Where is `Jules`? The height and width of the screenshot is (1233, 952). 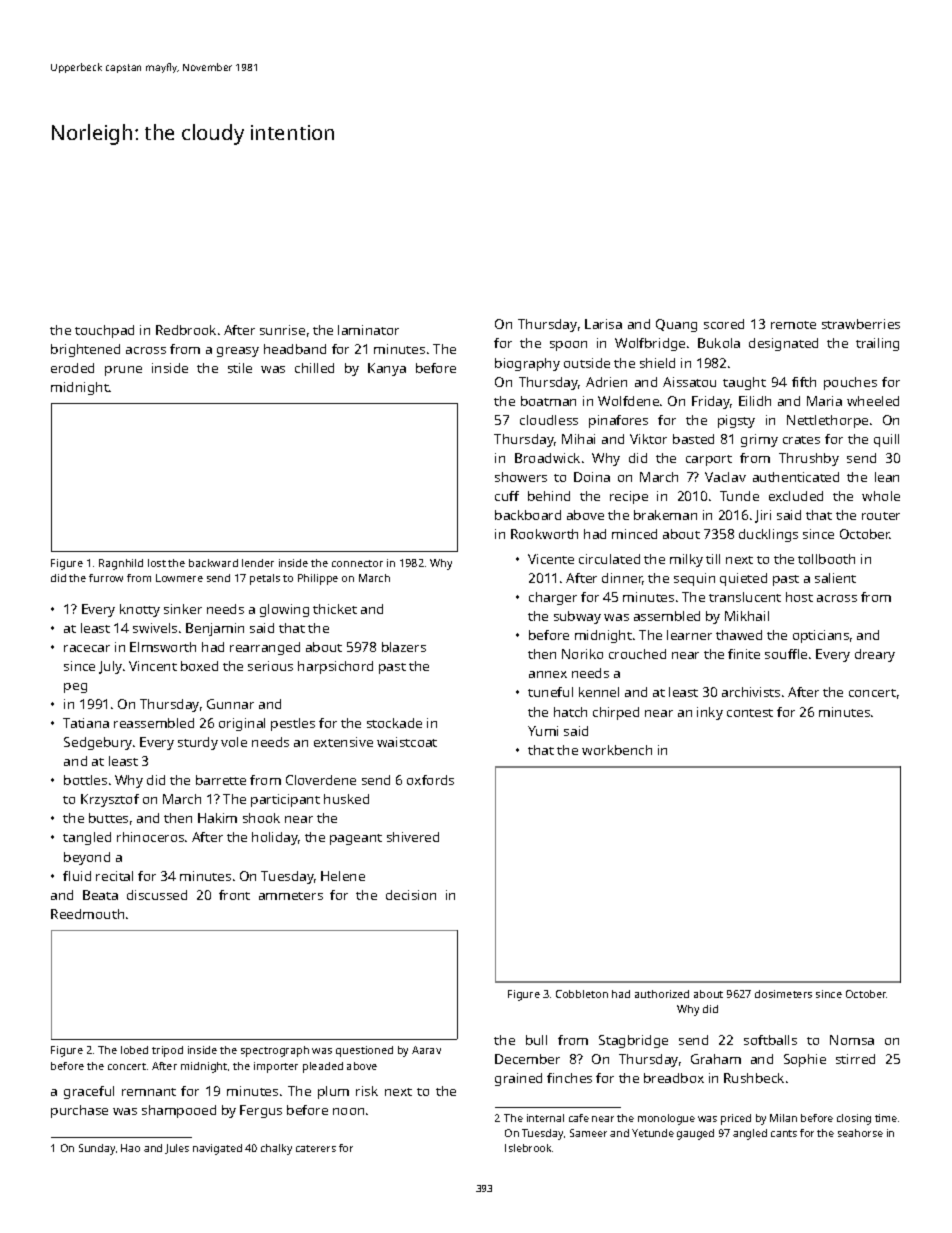
Jules is located at coordinates (177, 1149).
